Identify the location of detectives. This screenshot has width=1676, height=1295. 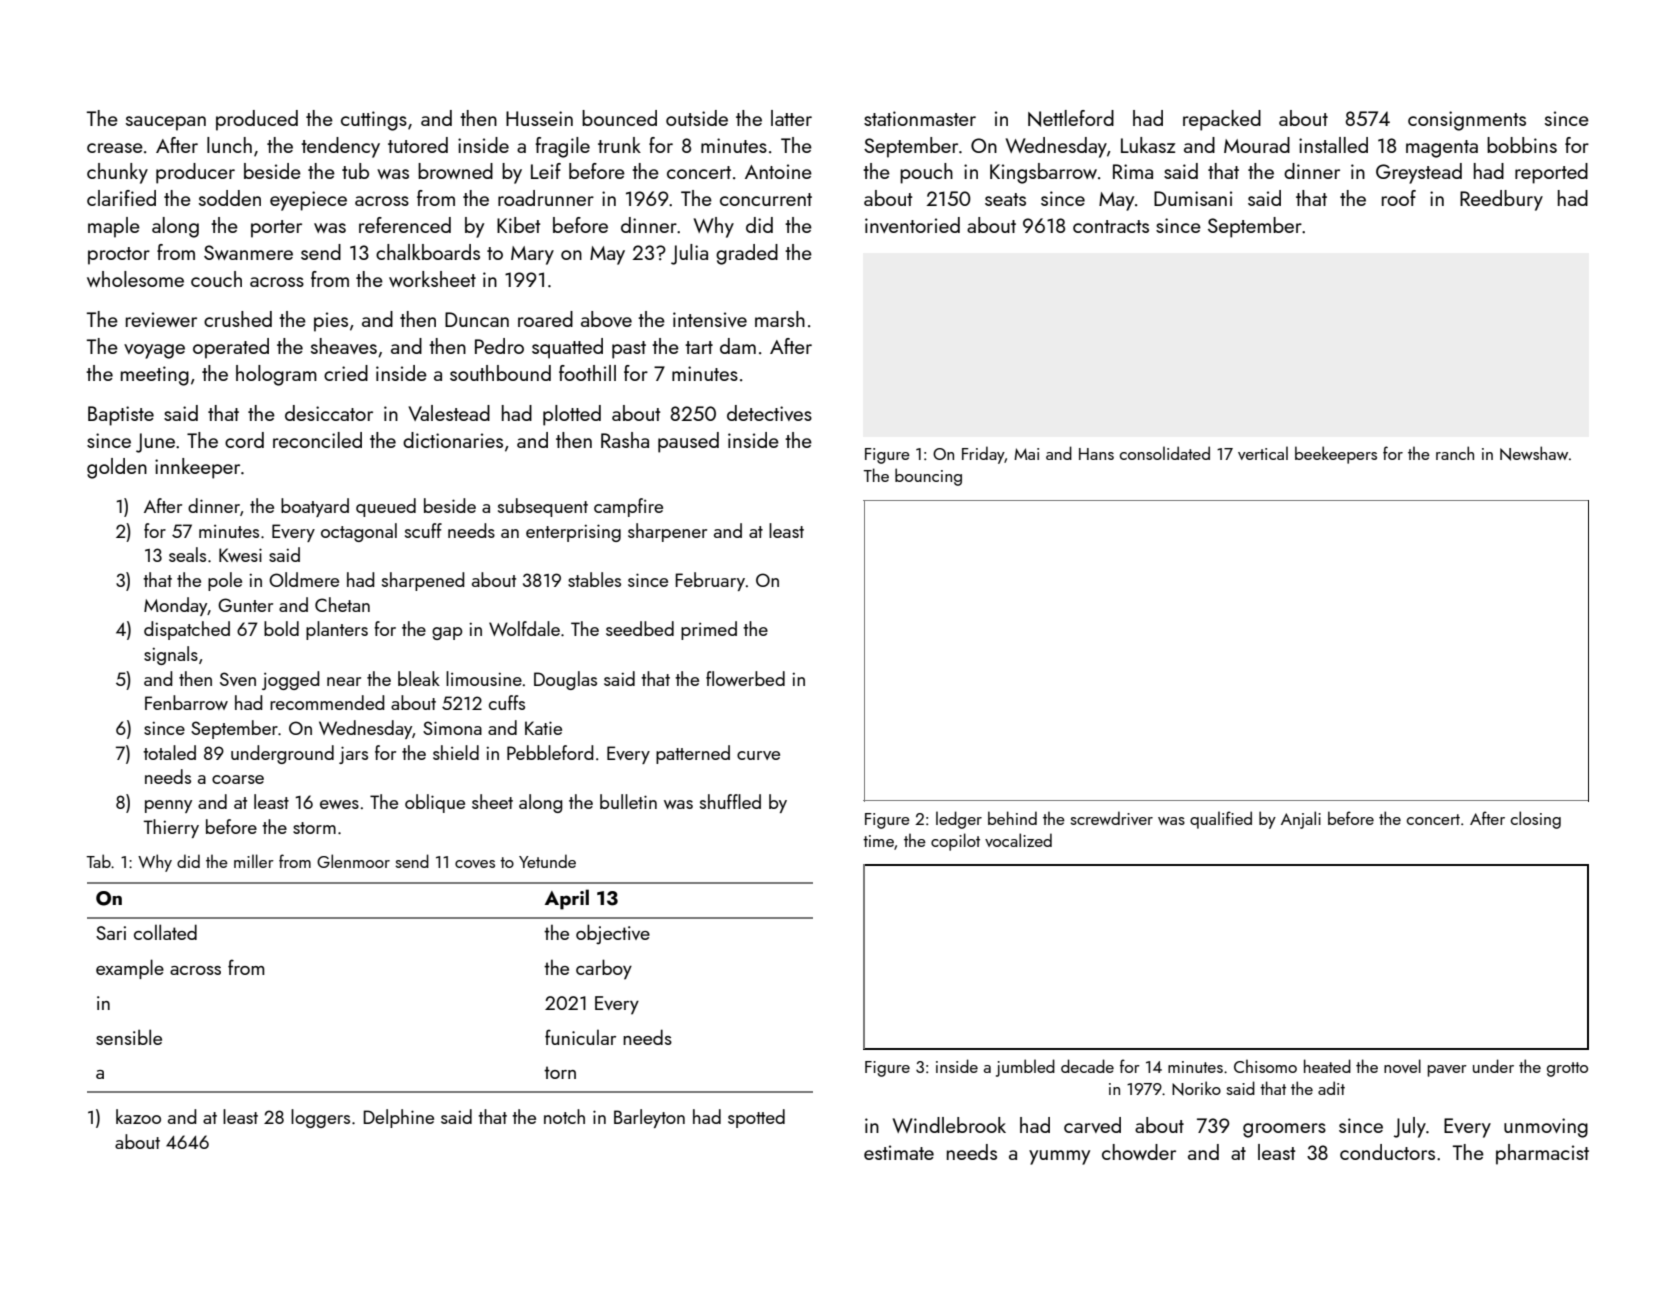
(769, 413).
